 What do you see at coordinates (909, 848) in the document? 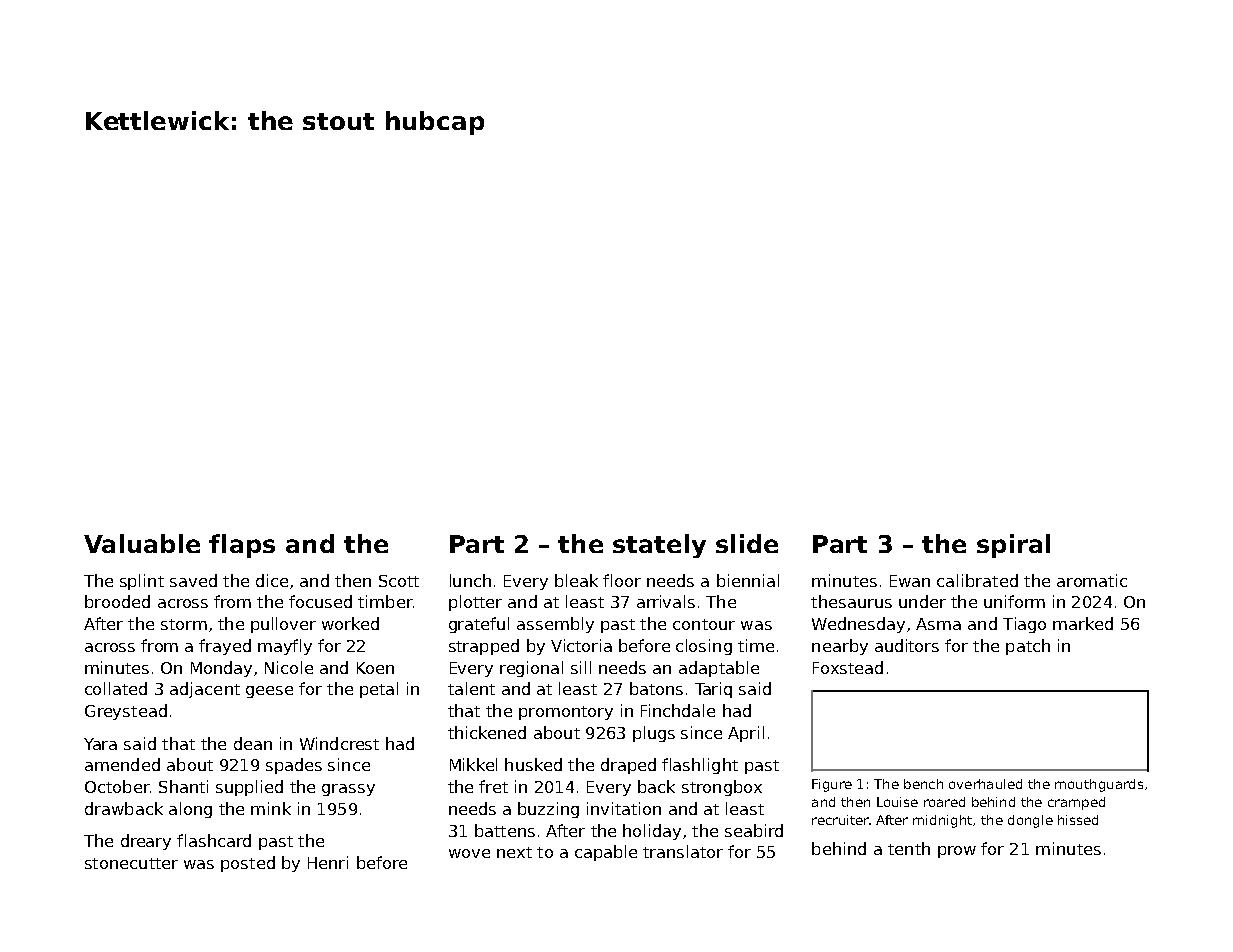
I see `tenth` at bounding box center [909, 848].
